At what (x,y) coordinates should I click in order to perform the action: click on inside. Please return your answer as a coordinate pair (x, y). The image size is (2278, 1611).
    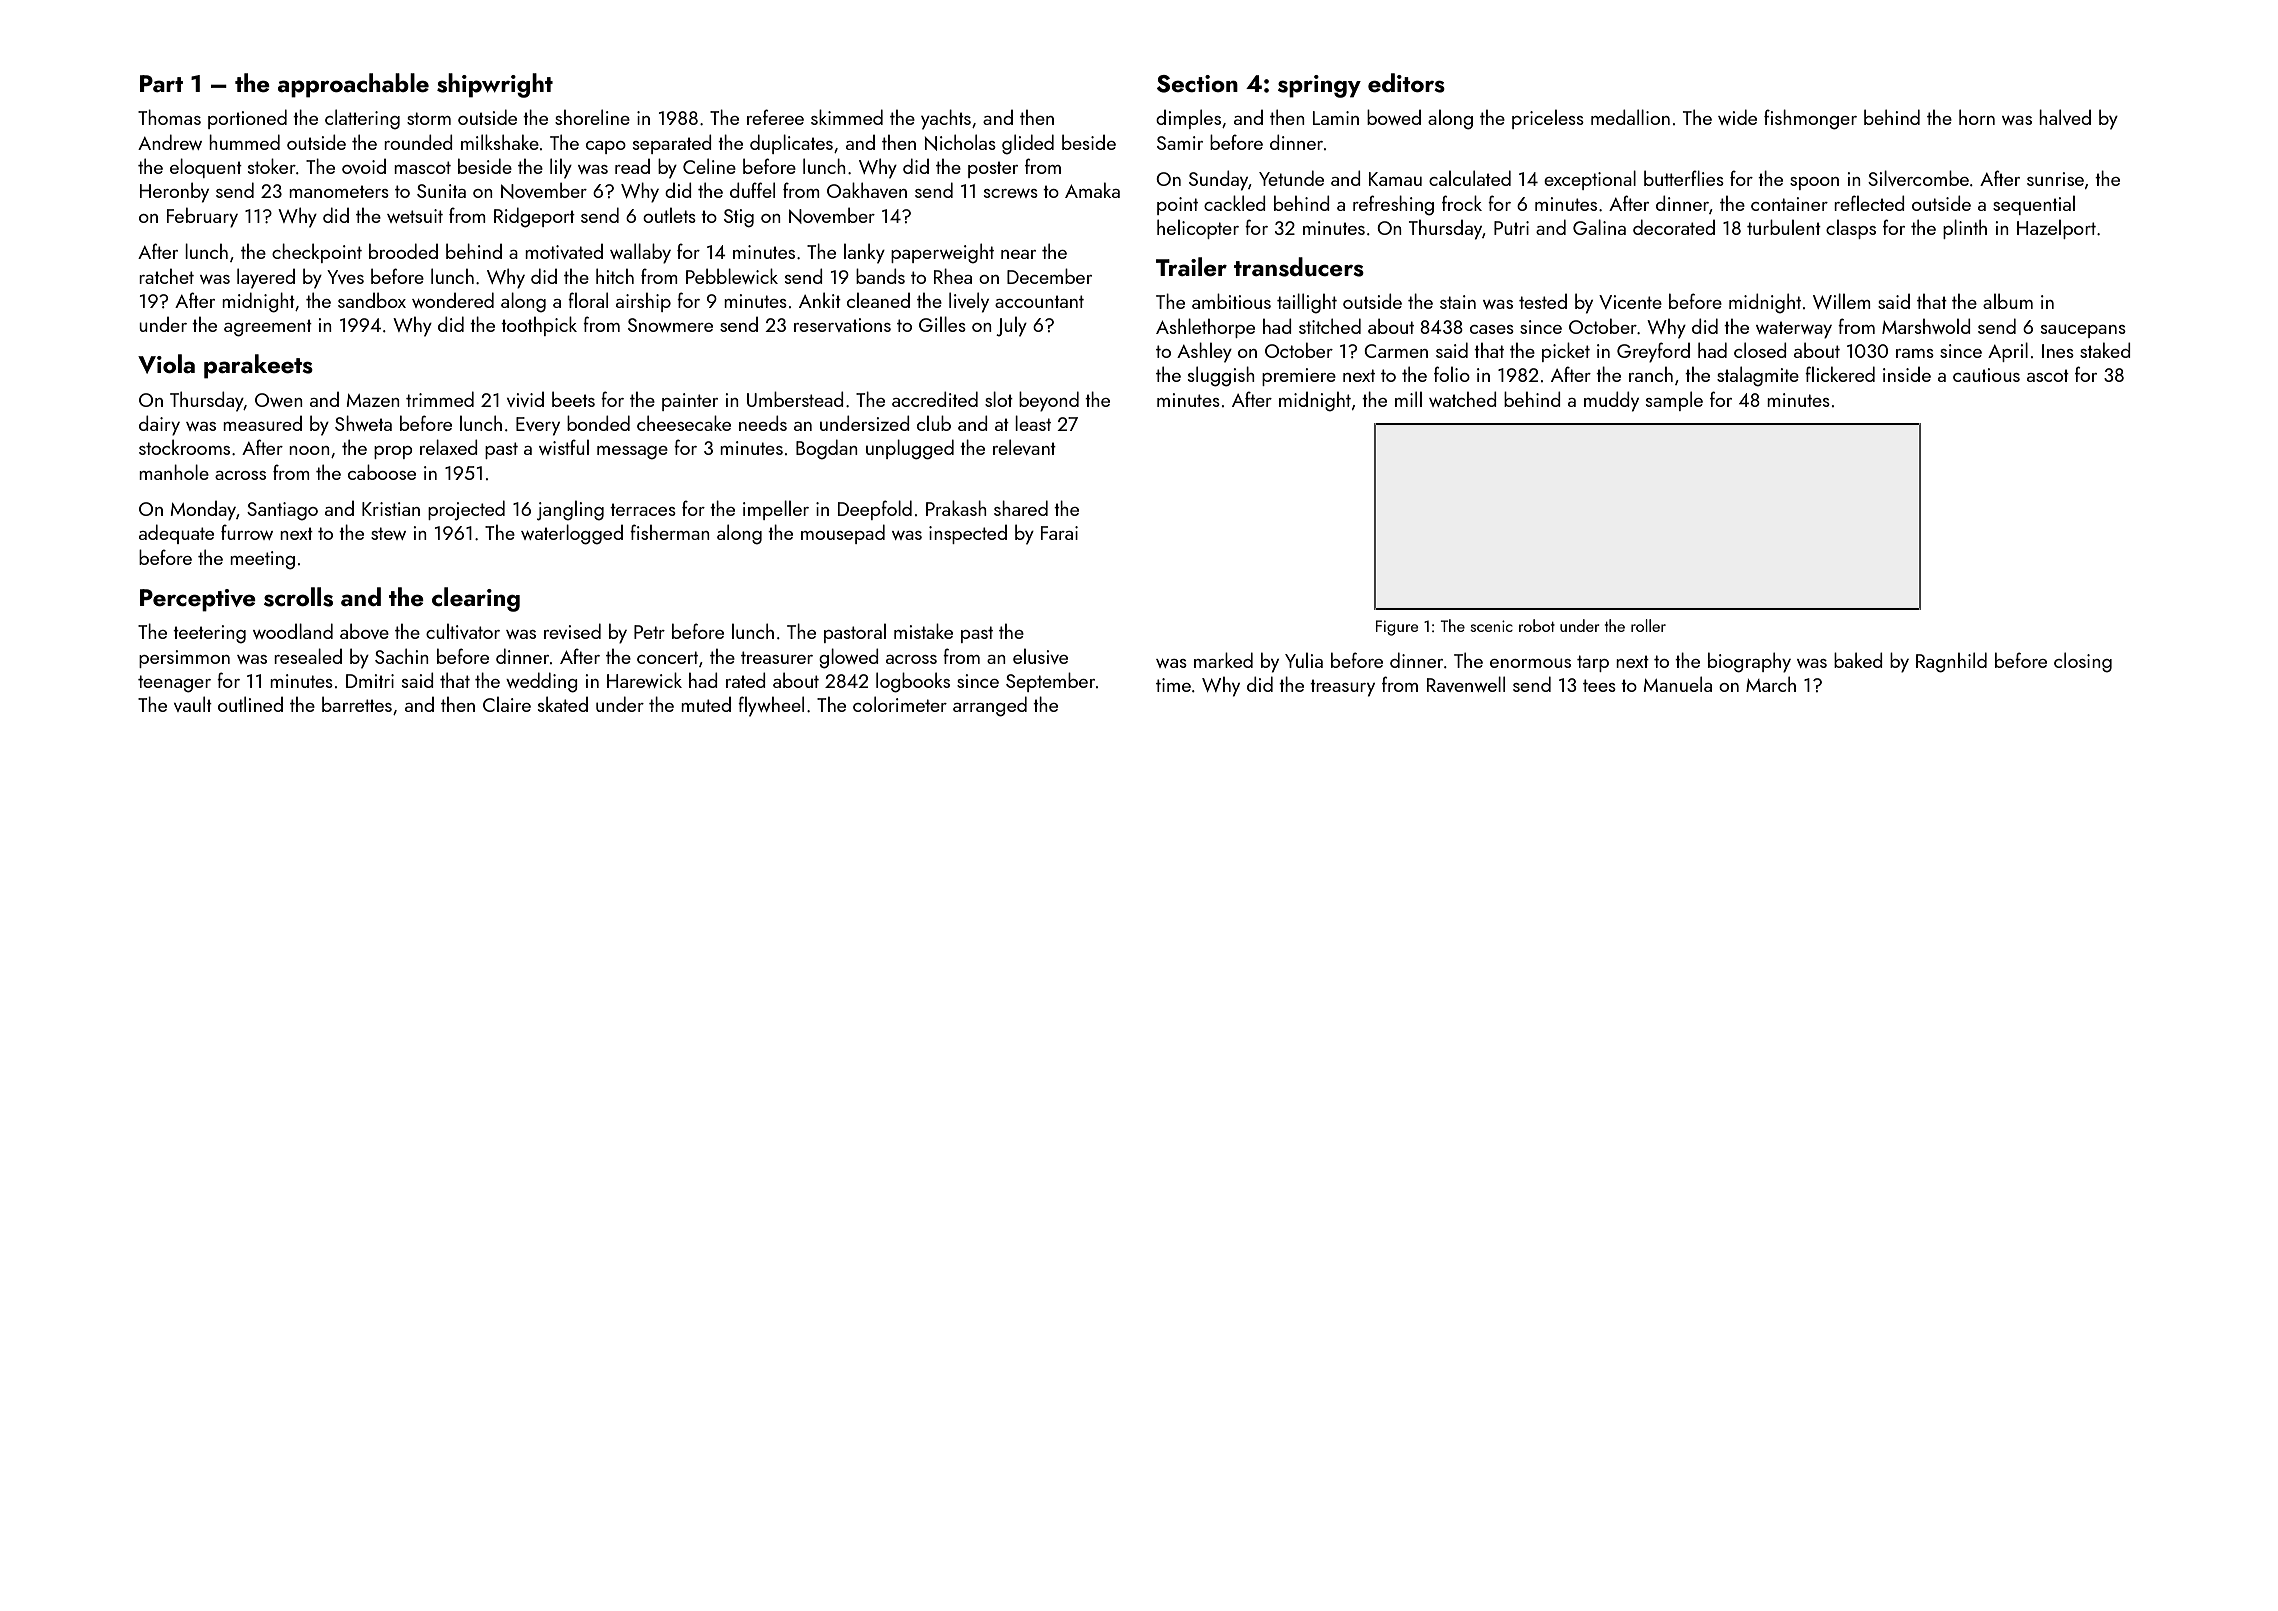
    Looking at the image, I should click on (1907, 374).
